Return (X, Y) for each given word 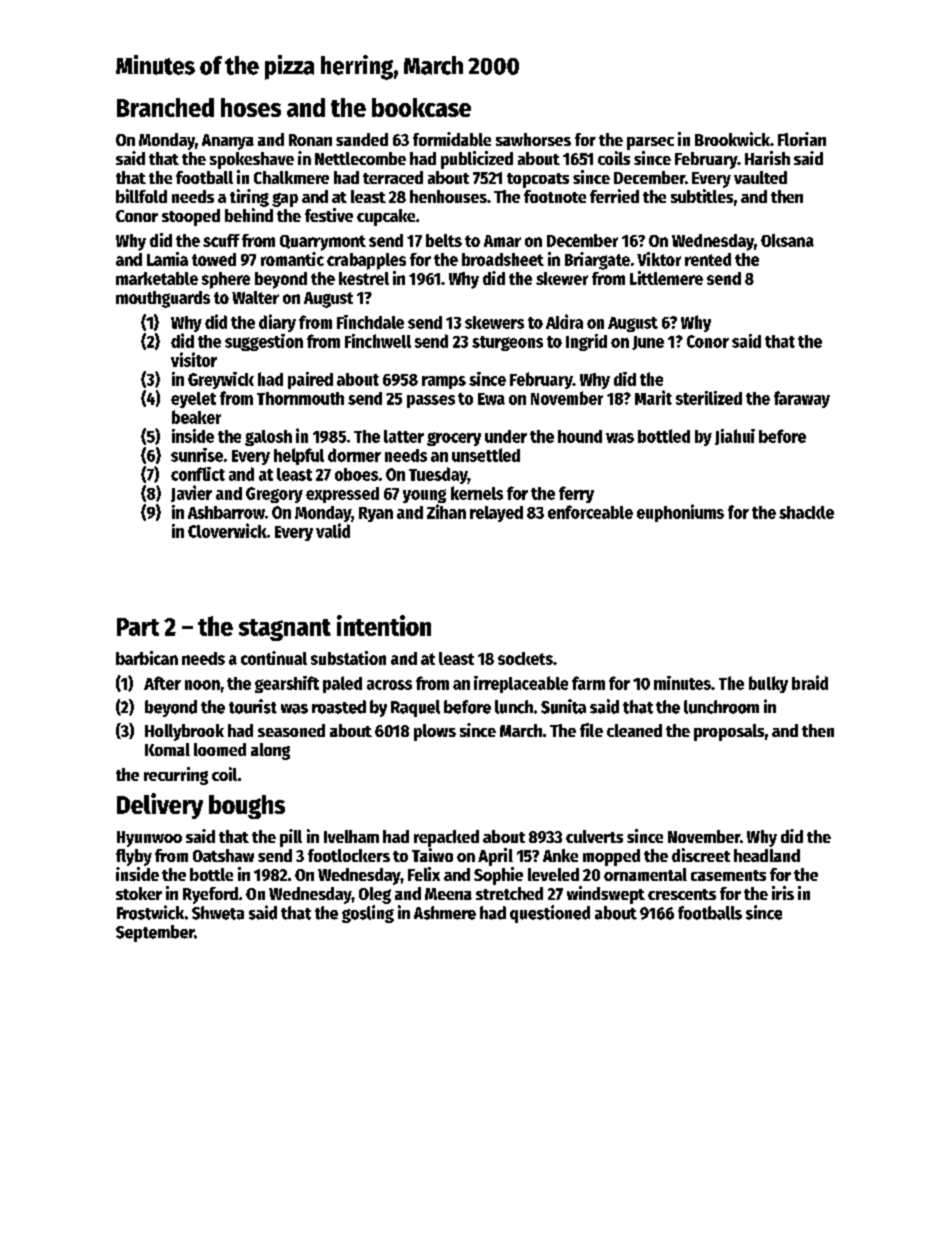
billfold (141, 196)
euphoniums (680, 513)
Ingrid (586, 342)
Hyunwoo (149, 839)
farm (588, 683)
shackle (806, 512)
